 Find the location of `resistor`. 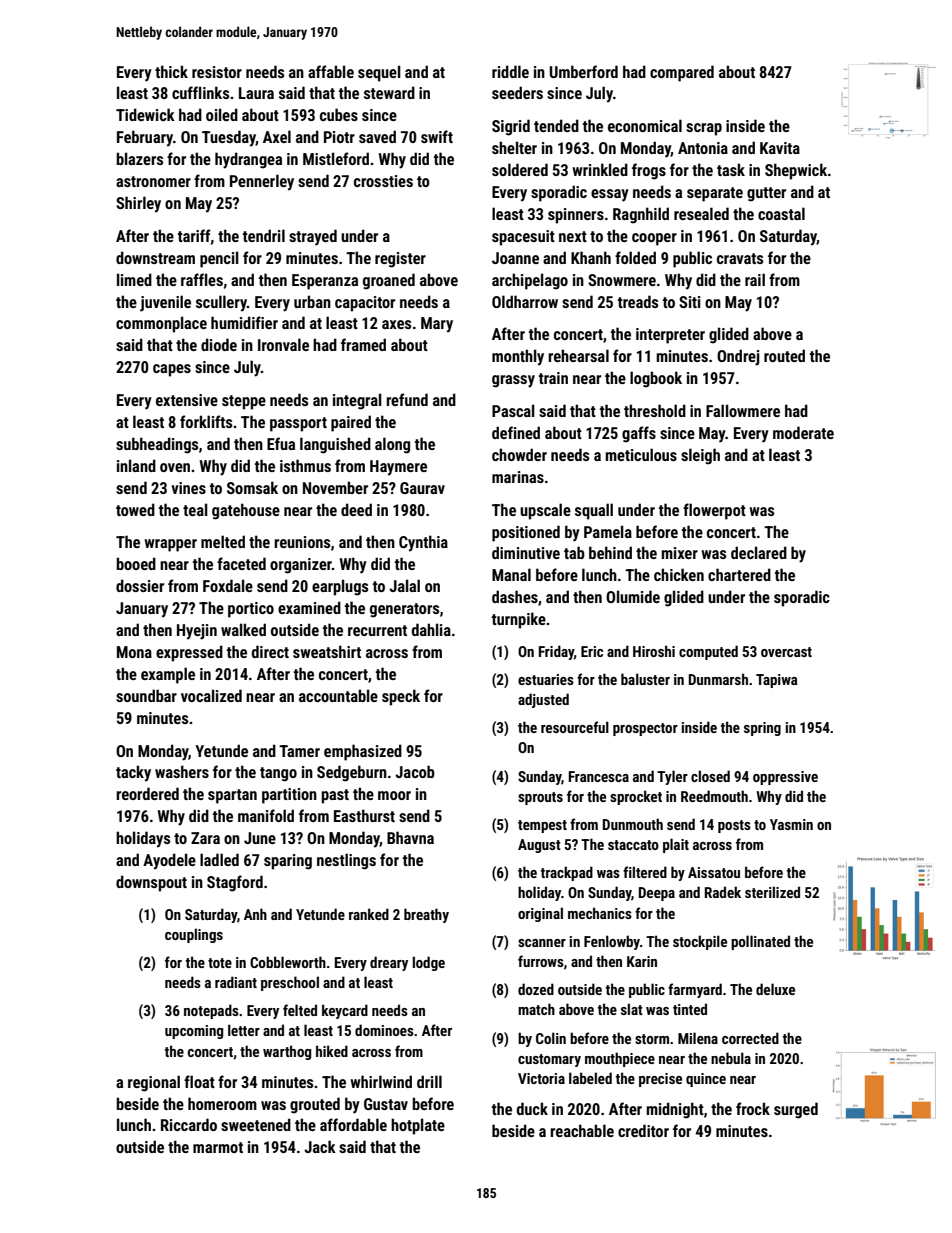

resistor is located at coordinates (217, 72).
